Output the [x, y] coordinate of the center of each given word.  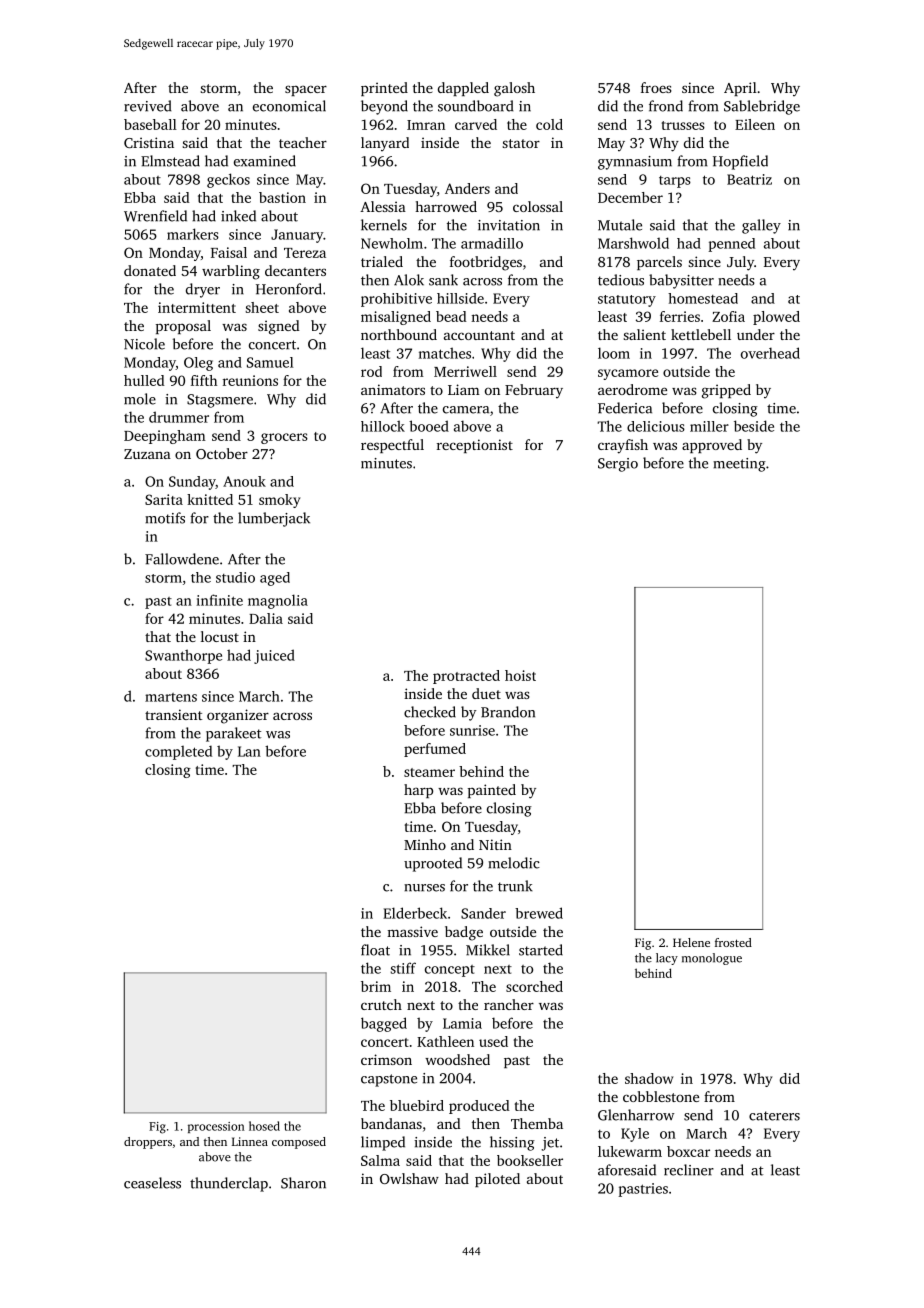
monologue [712, 959]
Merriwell [465, 371]
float [375, 950]
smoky [279, 501]
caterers [774, 1116]
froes [656, 87]
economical [289, 106]
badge [464, 933]
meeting [739, 465]
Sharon [303, 1183]
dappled [463, 89]
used [493, 1041]
